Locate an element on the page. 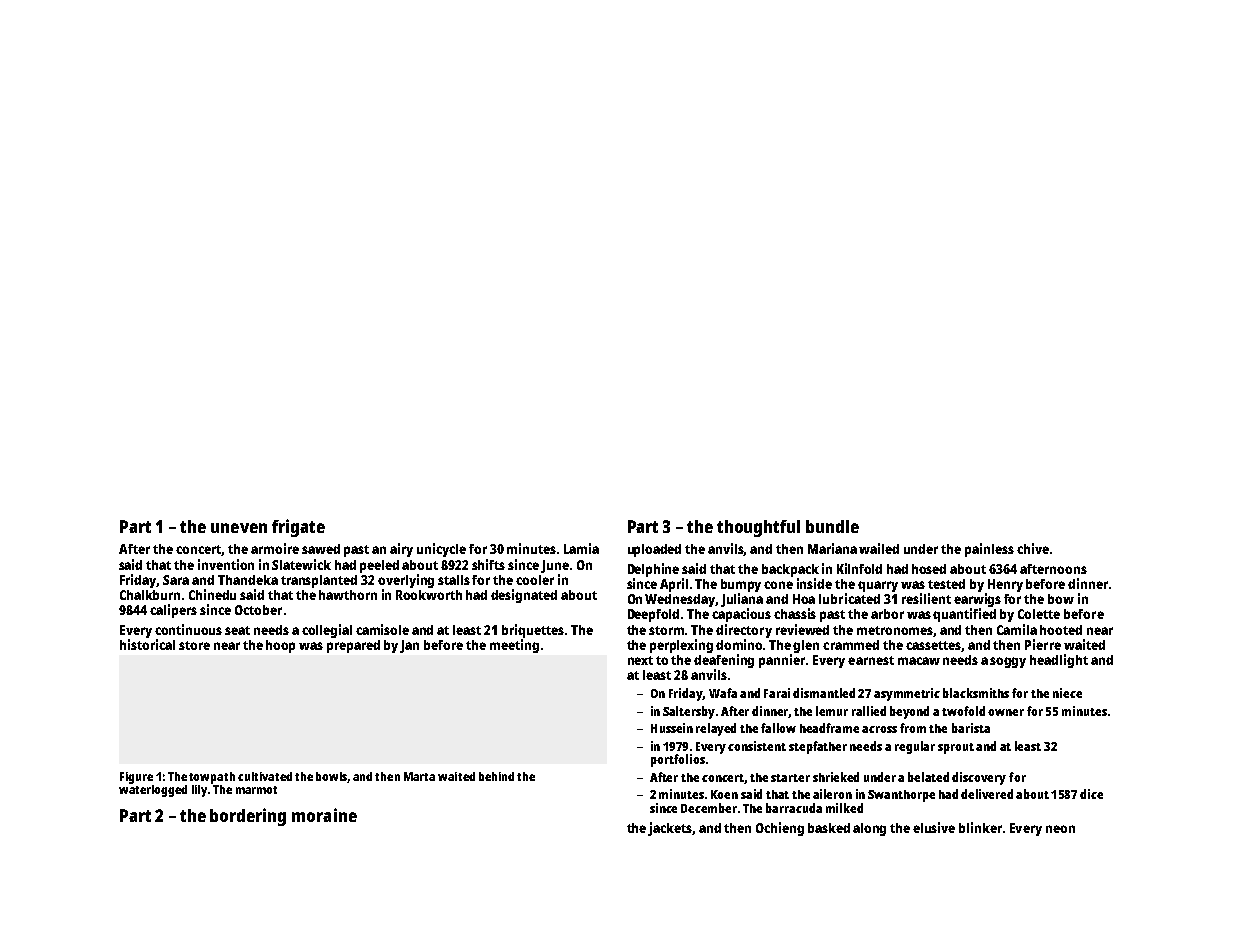  chive is located at coordinates (1033, 548).
